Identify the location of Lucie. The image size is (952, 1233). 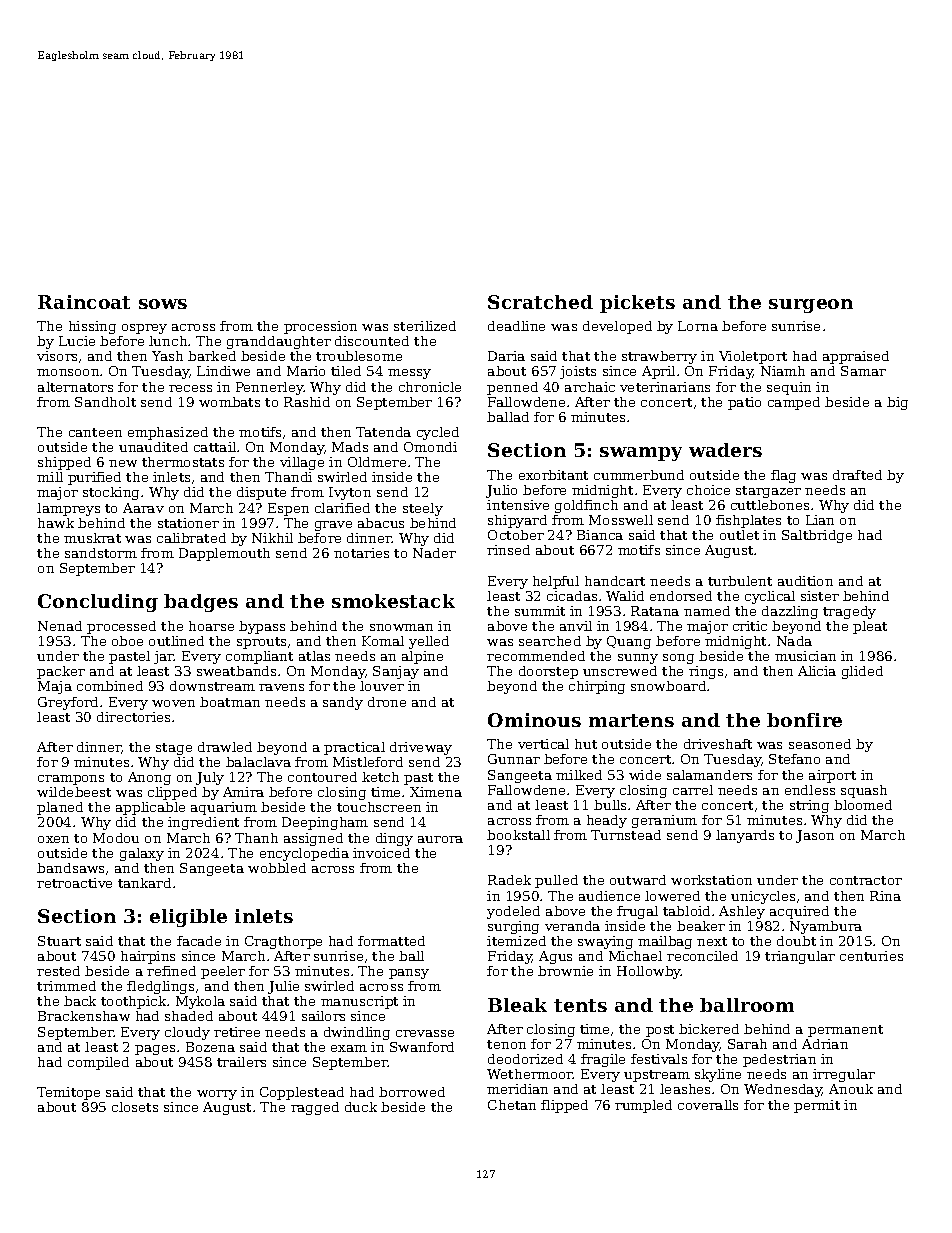
(77, 341).
